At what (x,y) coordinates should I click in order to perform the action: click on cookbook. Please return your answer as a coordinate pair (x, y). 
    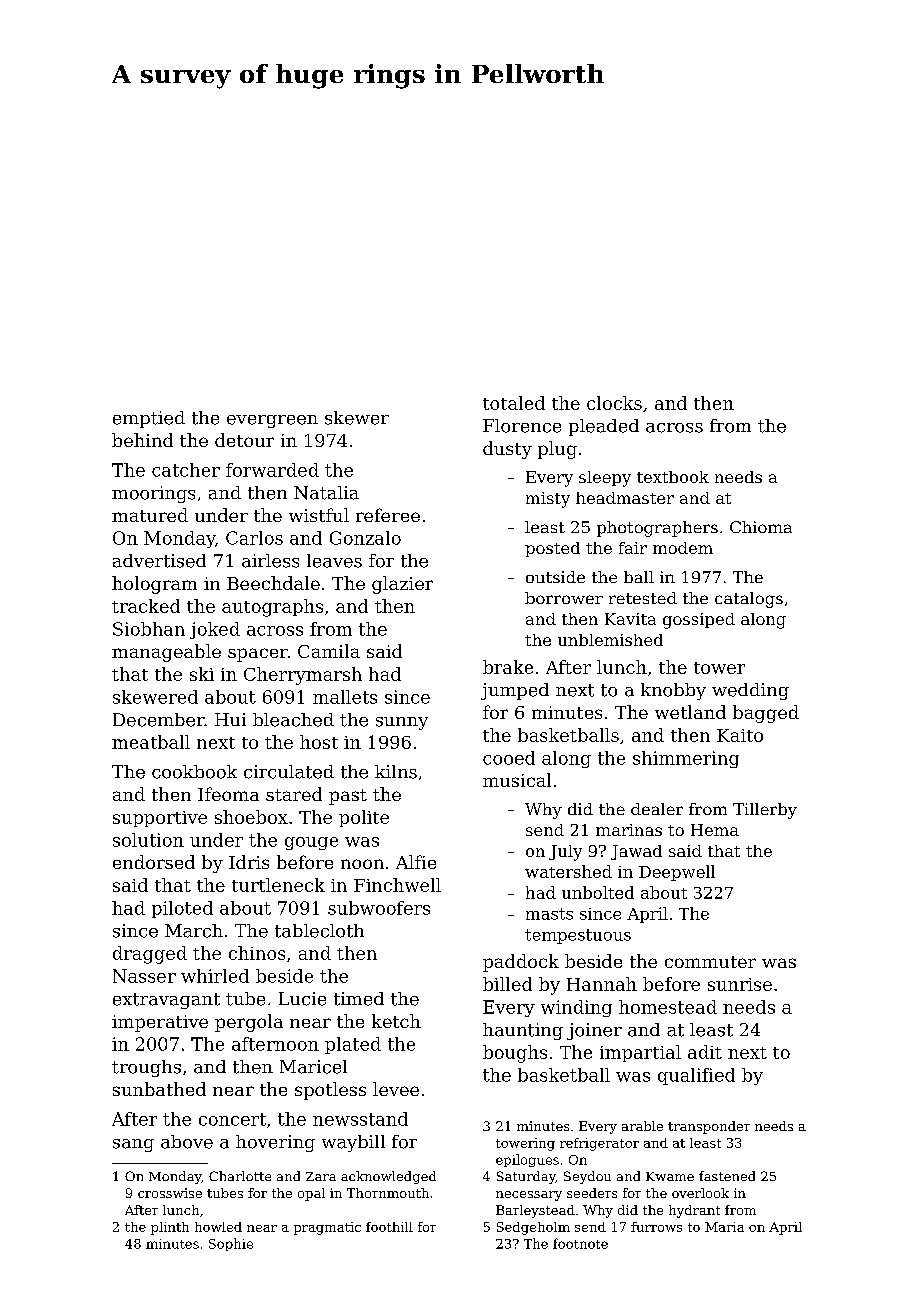
    Looking at the image, I should click on (194, 772).
